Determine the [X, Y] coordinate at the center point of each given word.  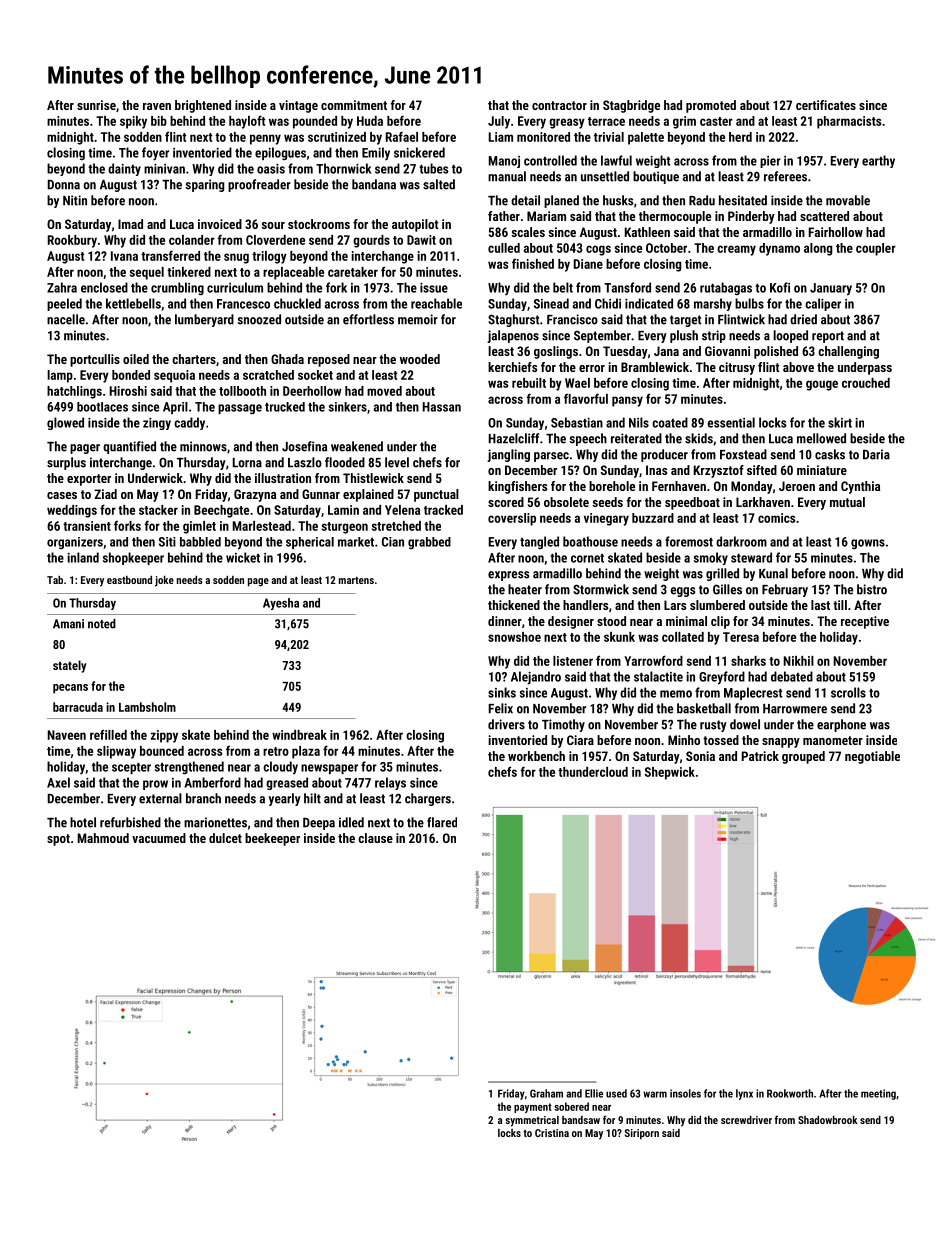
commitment [354, 105]
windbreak [299, 735]
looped [790, 336]
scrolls [848, 692]
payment [533, 1108]
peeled [64, 304]
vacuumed [159, 838]
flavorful [586, 398]
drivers [506, 724]
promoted [711, 106]
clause [375, 838]
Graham [546, 1093]
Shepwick [670, 773]
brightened [203, 106]
